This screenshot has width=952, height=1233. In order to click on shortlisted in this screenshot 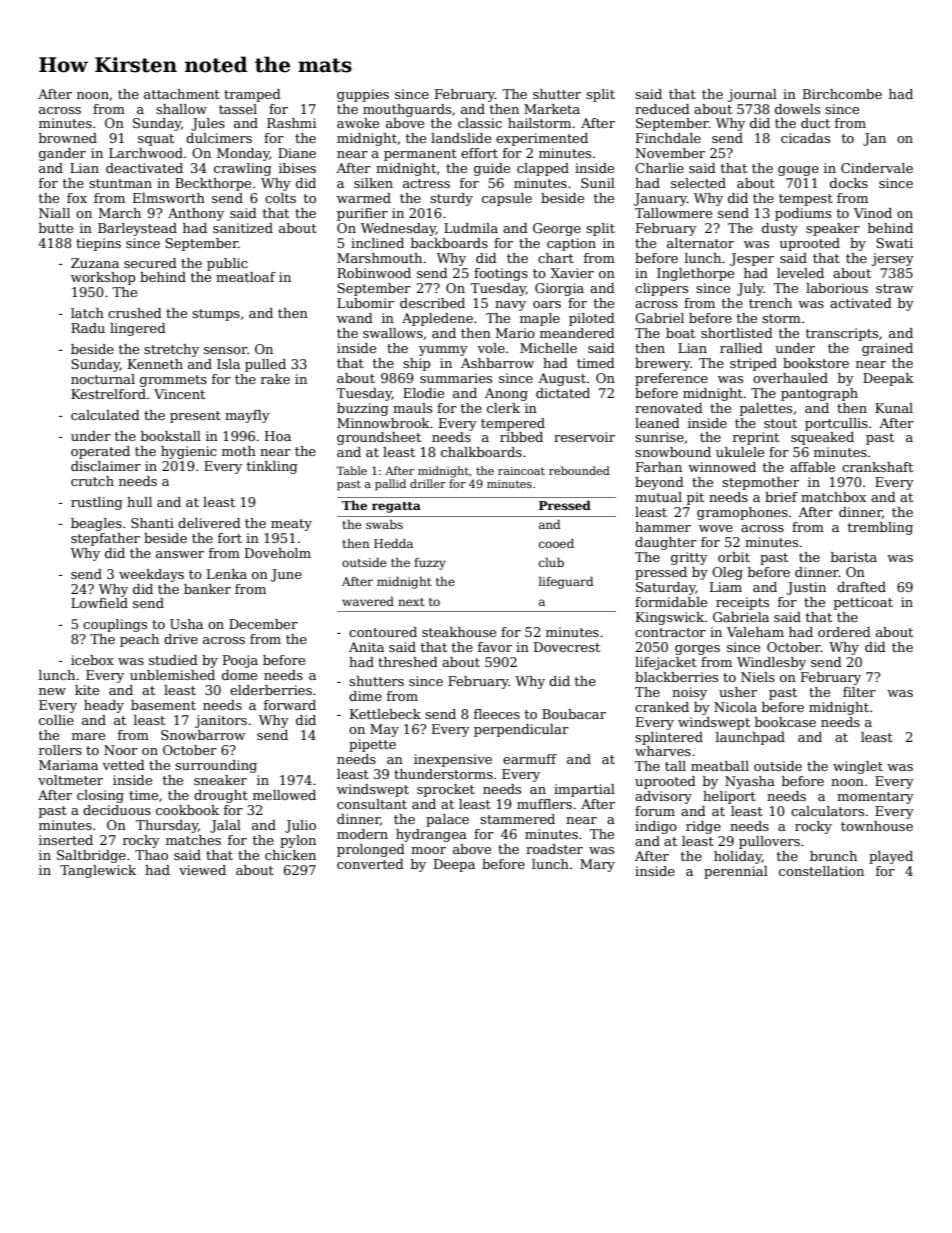, I will do `click(737, 333)`.
